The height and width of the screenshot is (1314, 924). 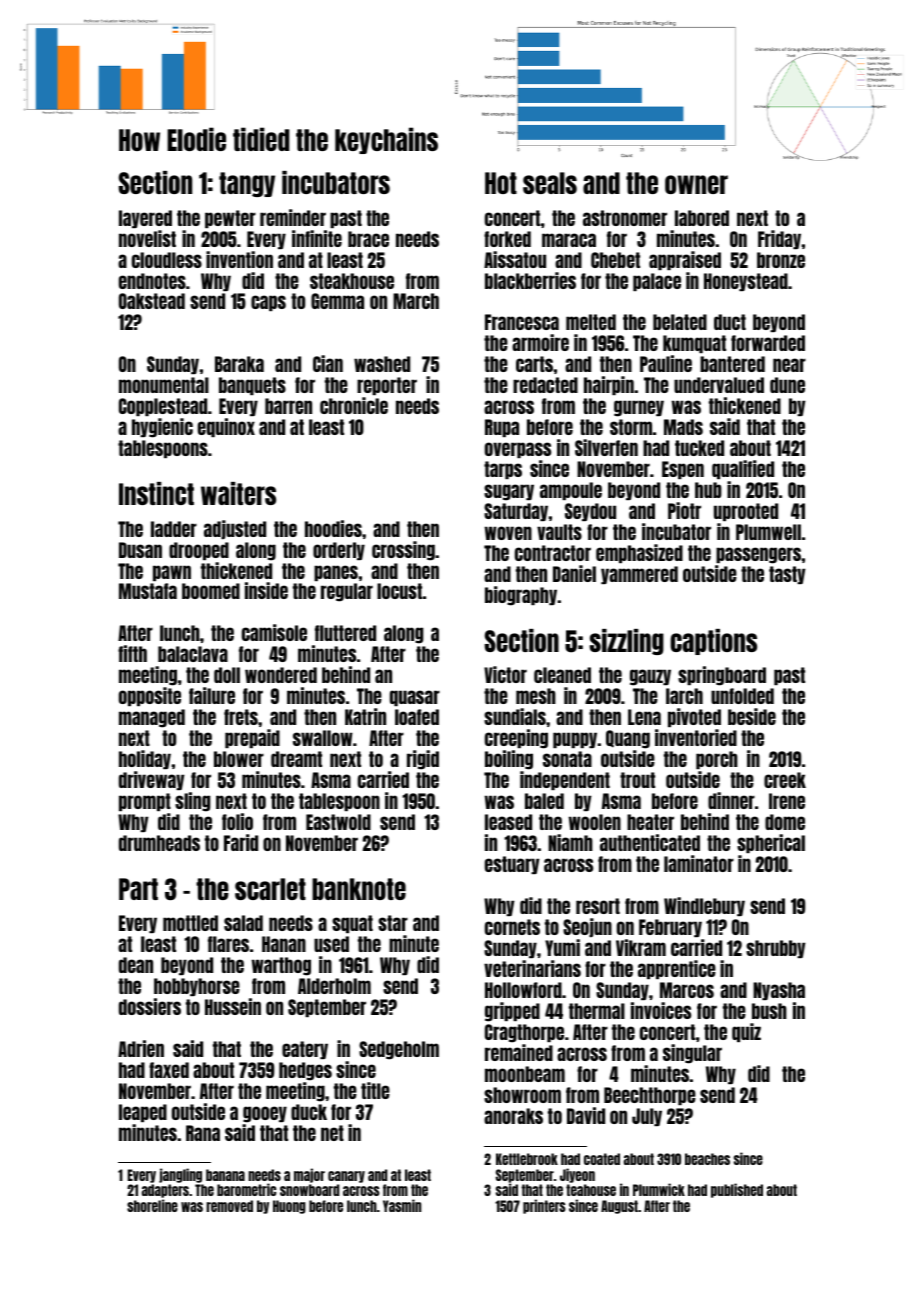 What do you see at coordinates (597, 1011) in the screenshot?
I see `thermal` at bounding box center [597, 1011].
